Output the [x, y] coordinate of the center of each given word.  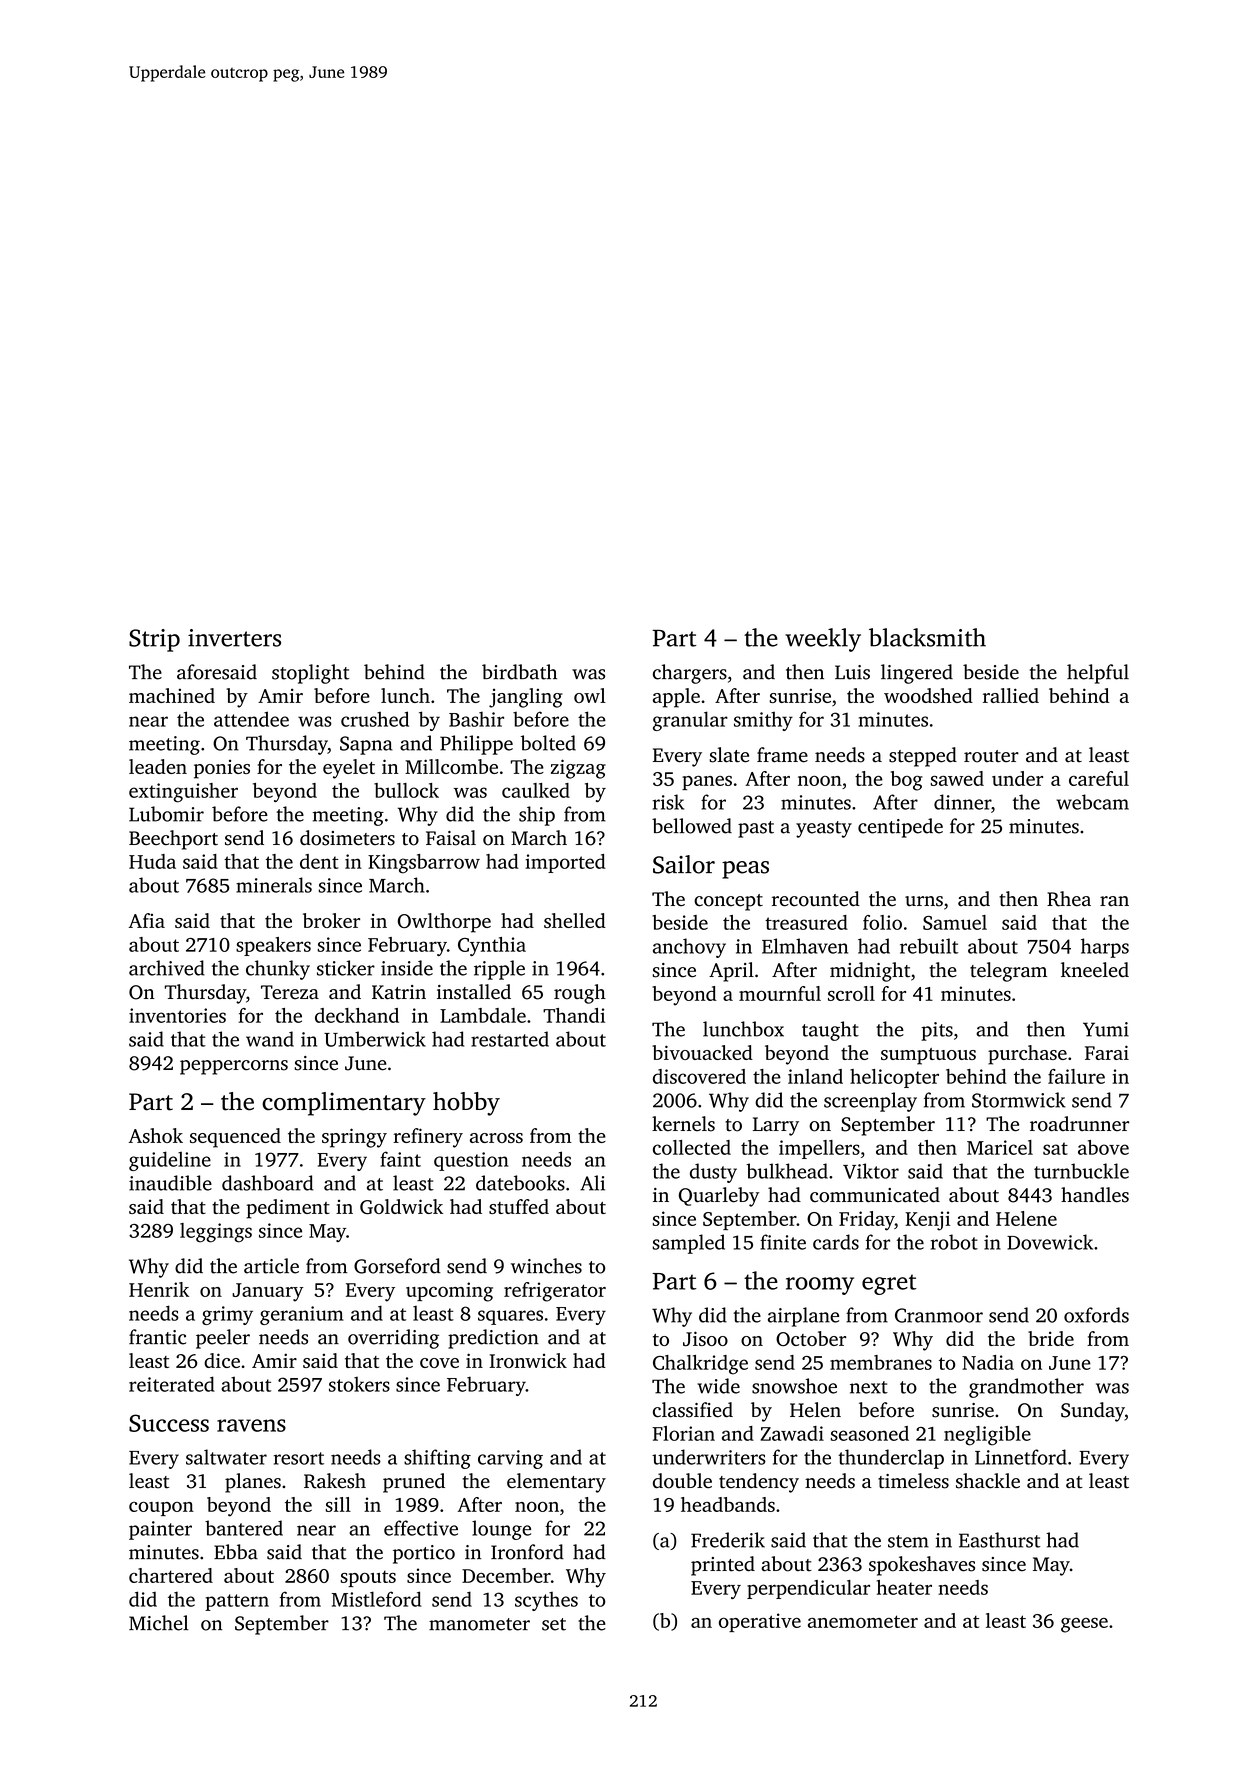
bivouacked [702, 1052]
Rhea [1069, 899]
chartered [171, 1575]
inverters [234, 638]
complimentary [344, 1104]
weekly [823, 640]
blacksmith [927, 637]
